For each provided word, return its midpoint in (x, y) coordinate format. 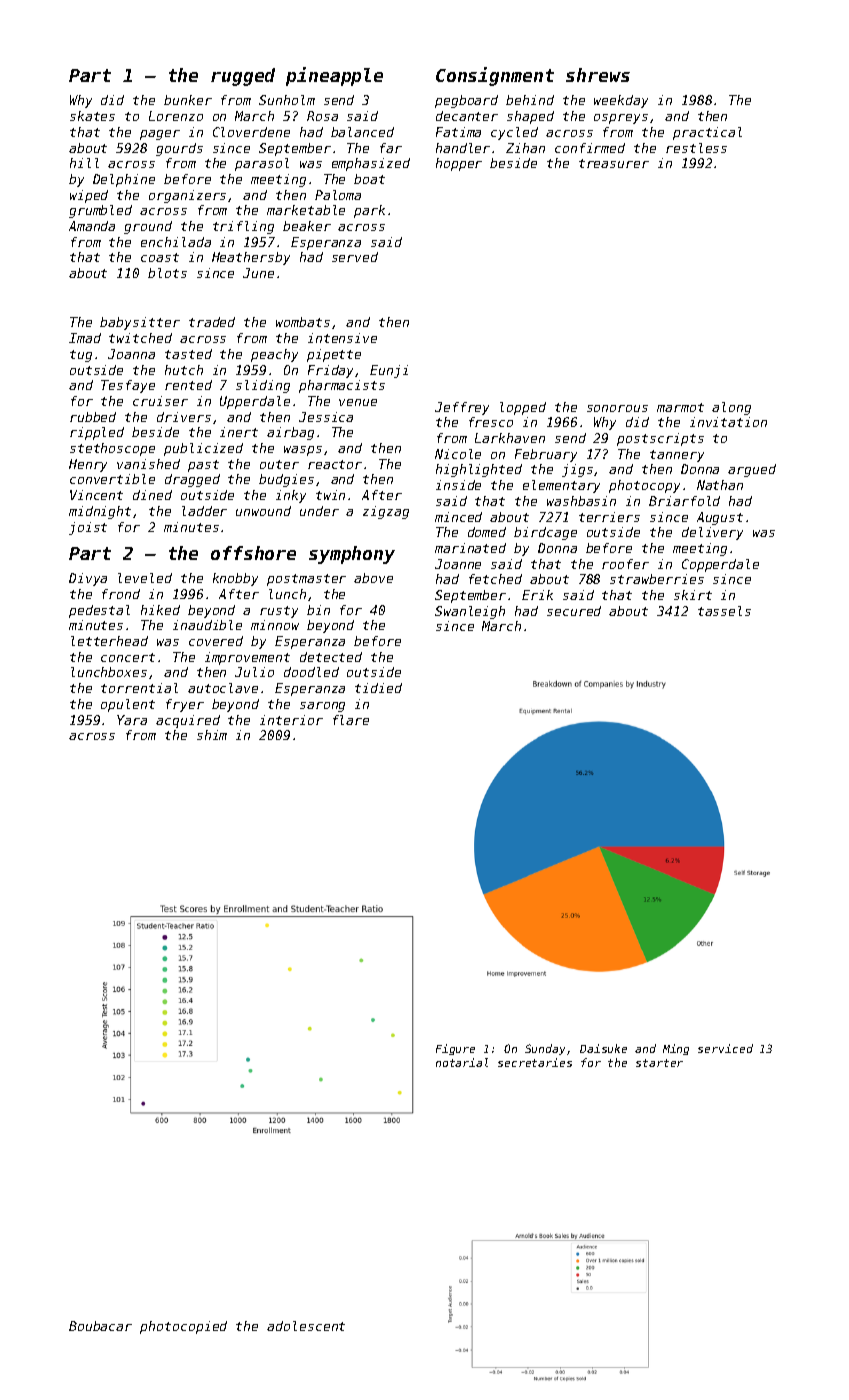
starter (659, 1063)
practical (707, 133)
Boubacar (100, 1326)
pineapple (334, 76)
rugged (243, 77)
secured (574, 611)
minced (458, 517)
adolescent (306, 1326)
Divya (88, 579)
